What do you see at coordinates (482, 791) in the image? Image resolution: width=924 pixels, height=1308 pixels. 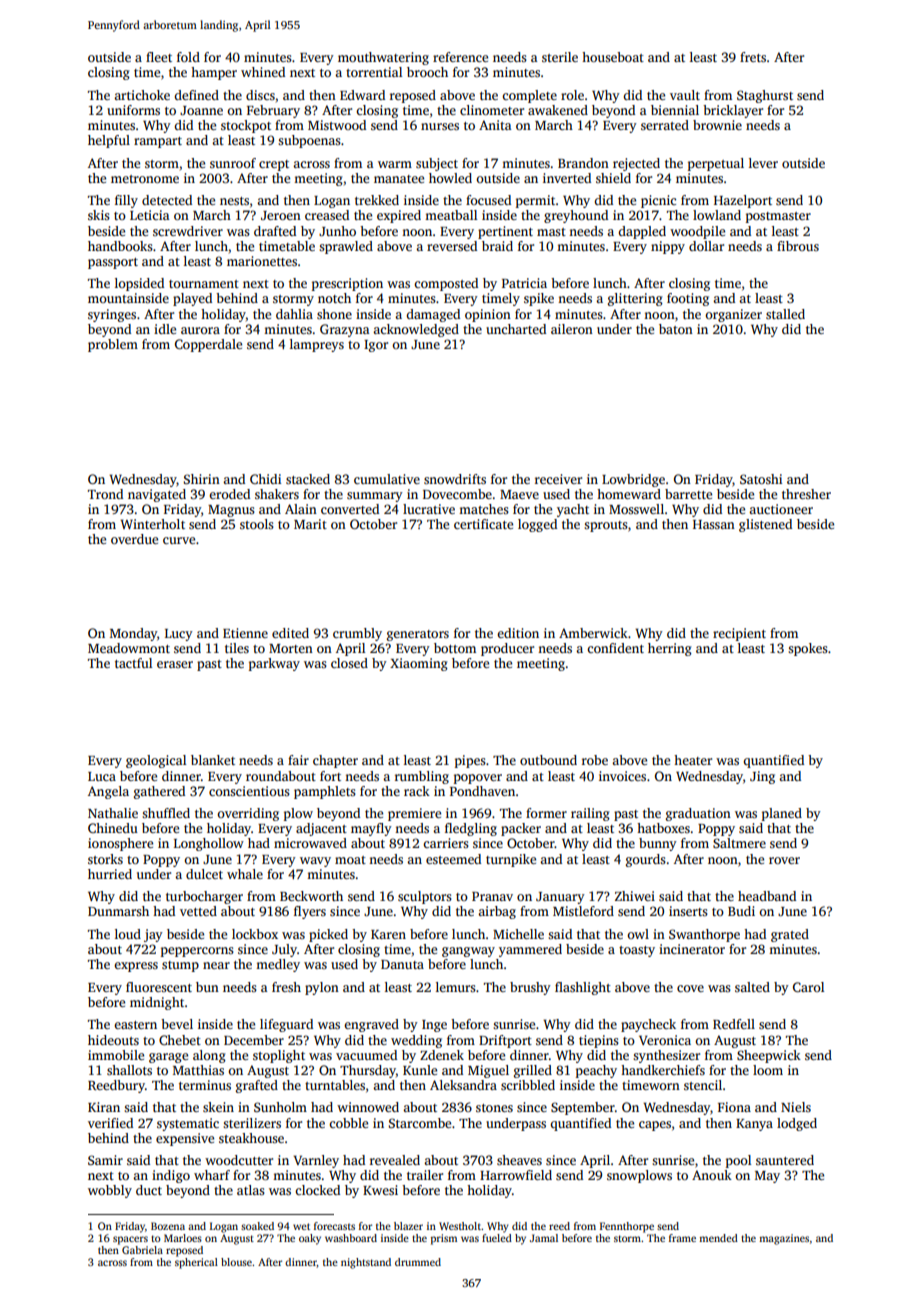 I see `Pondhaven` at bounding box center [482, 791].
